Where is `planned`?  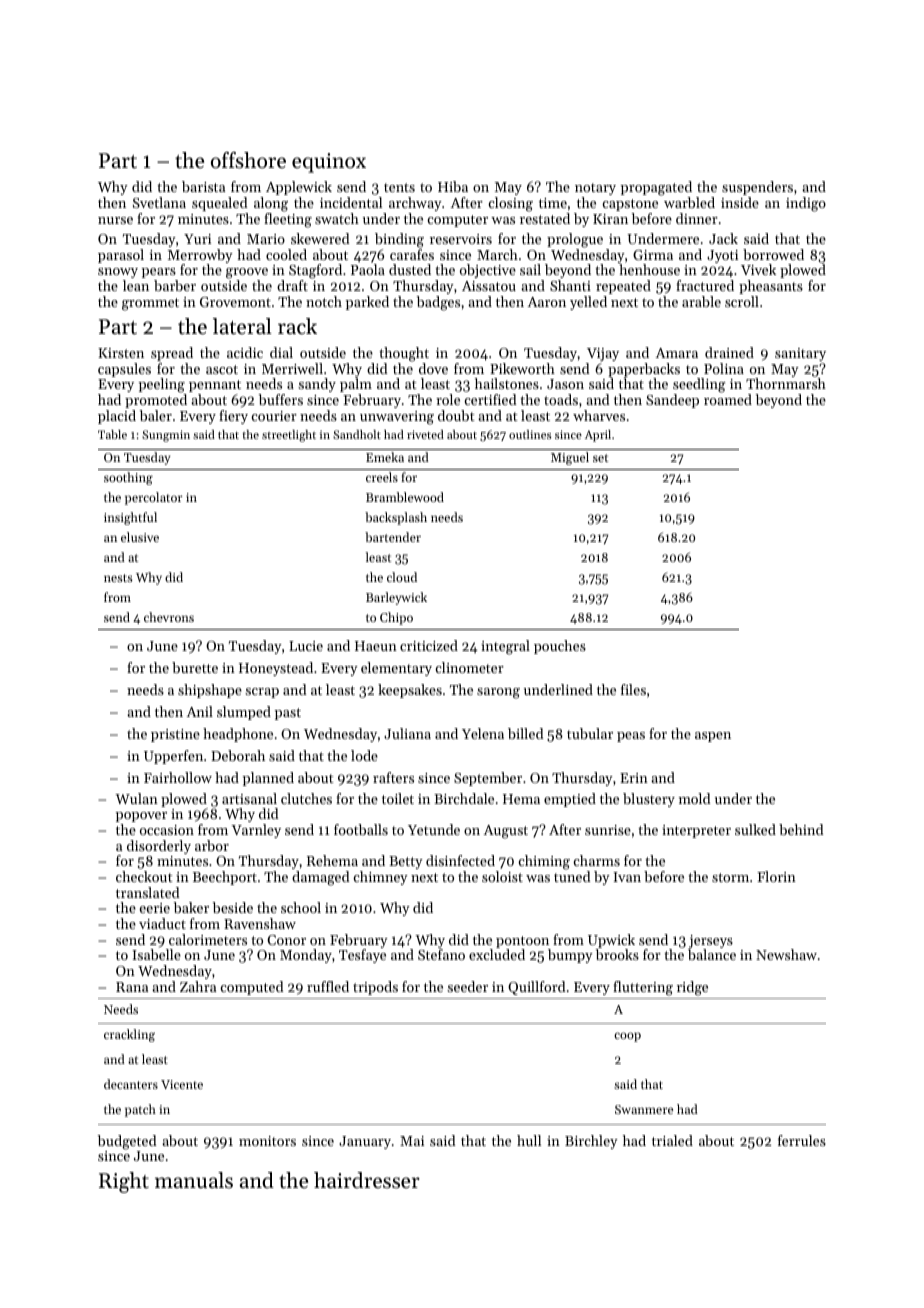 planned is located at coordinates (268, 779).
